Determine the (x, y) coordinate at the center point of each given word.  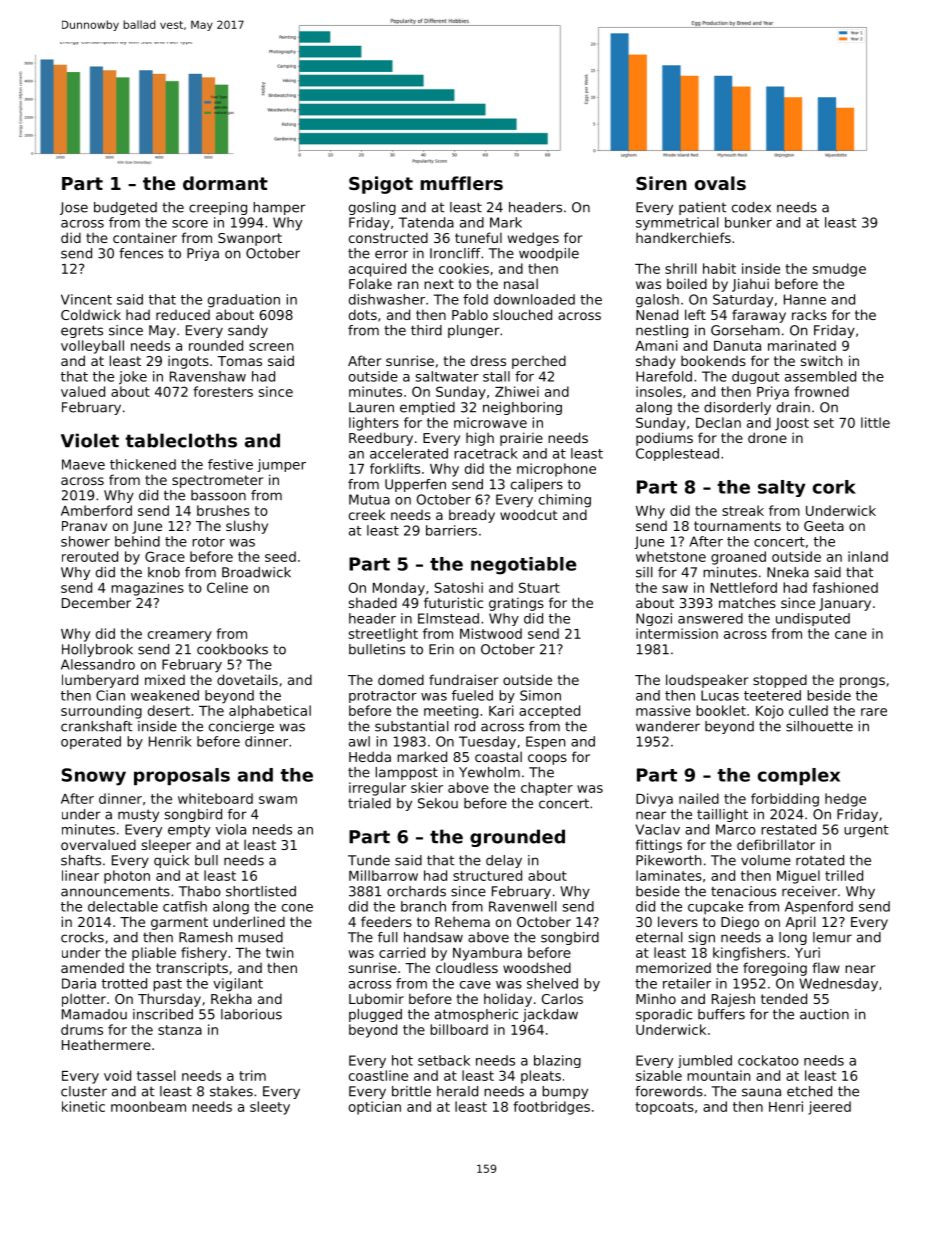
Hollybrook (97, 650)
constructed (388, 237)
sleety (270, 1108)
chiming (565, 501)
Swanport (250, 239)
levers (678, 921)
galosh (657, 301)
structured (487, 875)
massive (663, 710)
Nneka (788, 572)
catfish (185, 906)
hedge (845, 800)
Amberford (96, 510)
